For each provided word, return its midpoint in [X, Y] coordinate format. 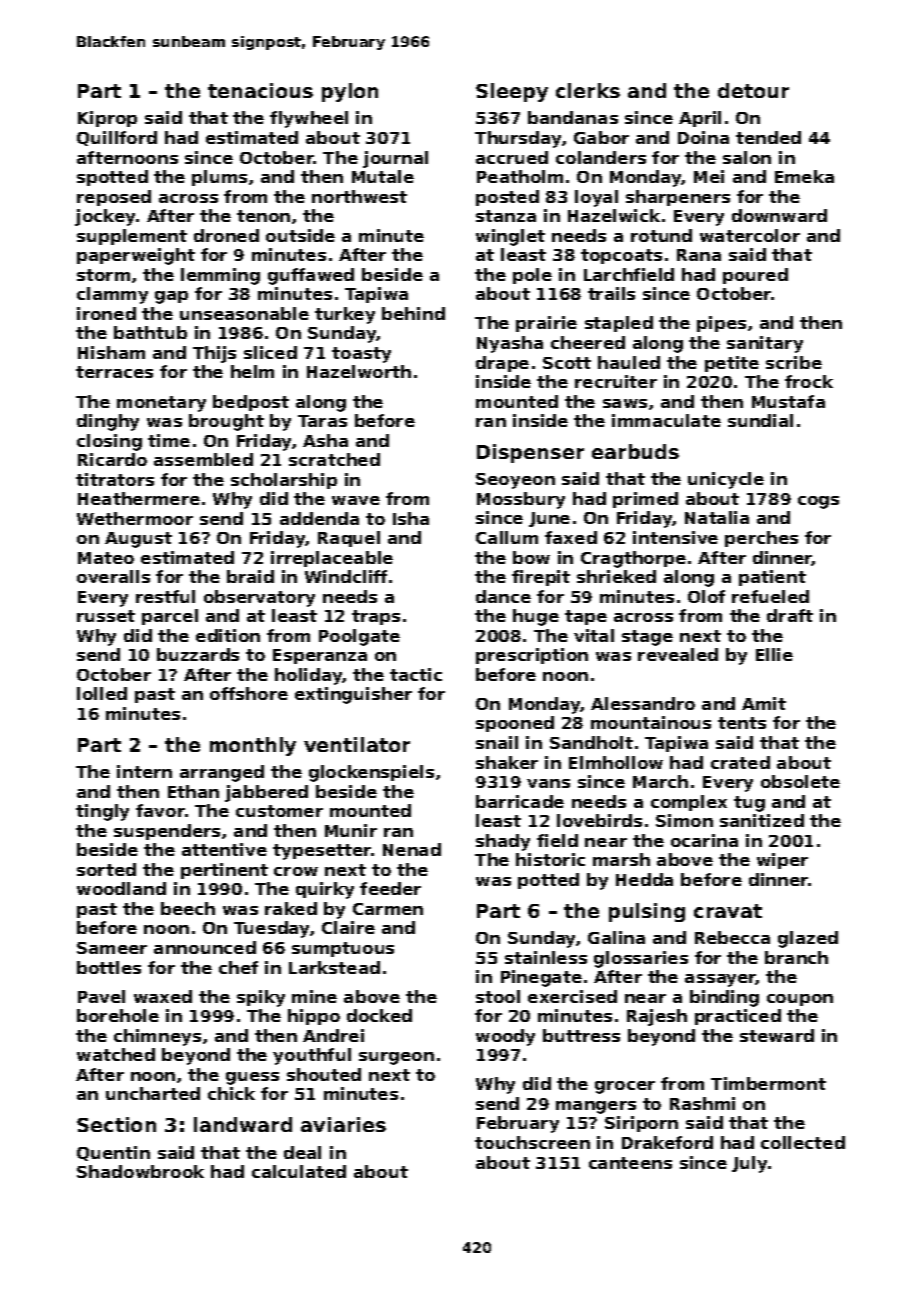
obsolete [800, 781]
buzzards [198, 654]
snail [497, 742]
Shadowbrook [140, 1171]
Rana [699, 255]
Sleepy [512, 92]
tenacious [260, 90]
